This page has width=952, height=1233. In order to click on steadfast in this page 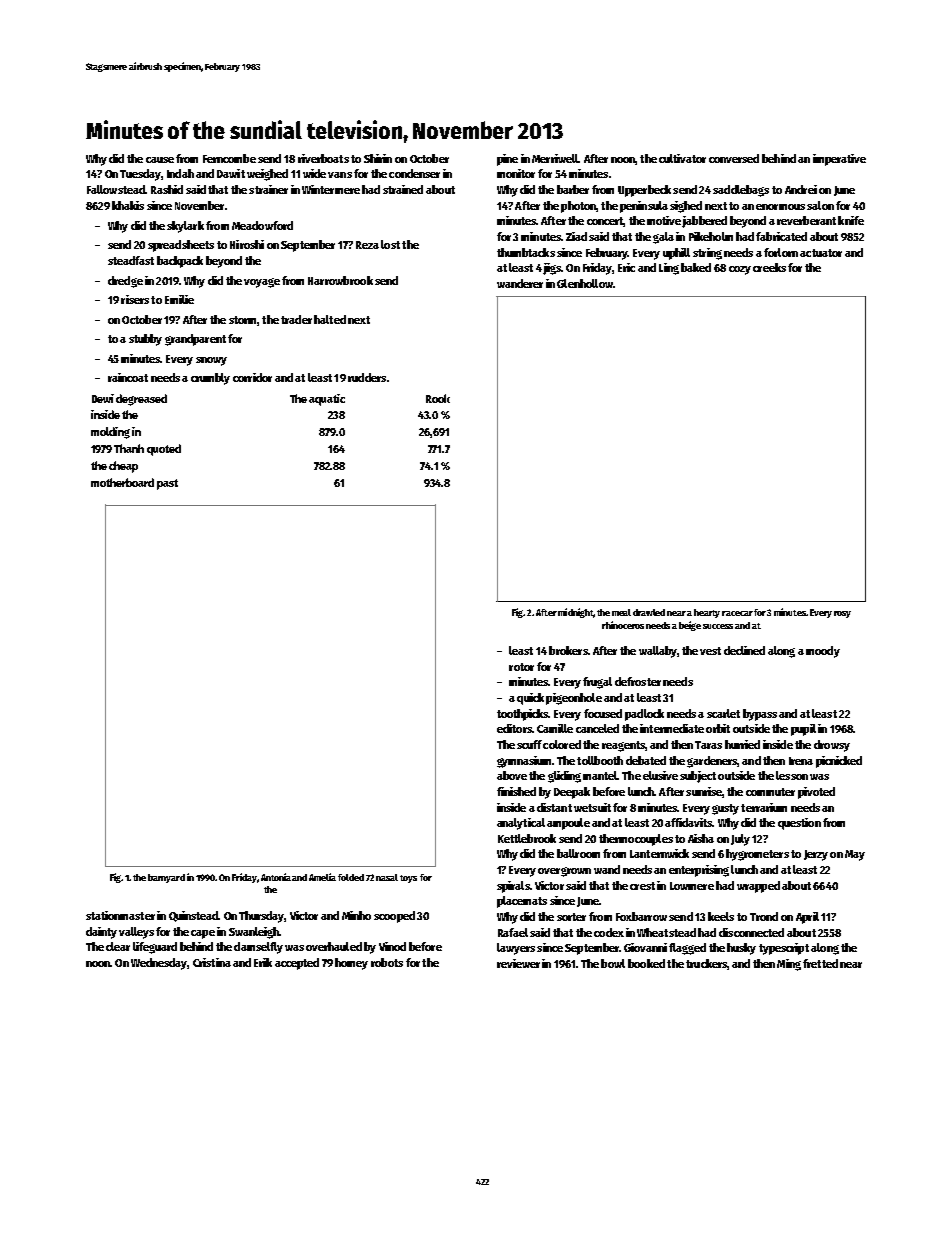, I will do `click(131, 260)`.
